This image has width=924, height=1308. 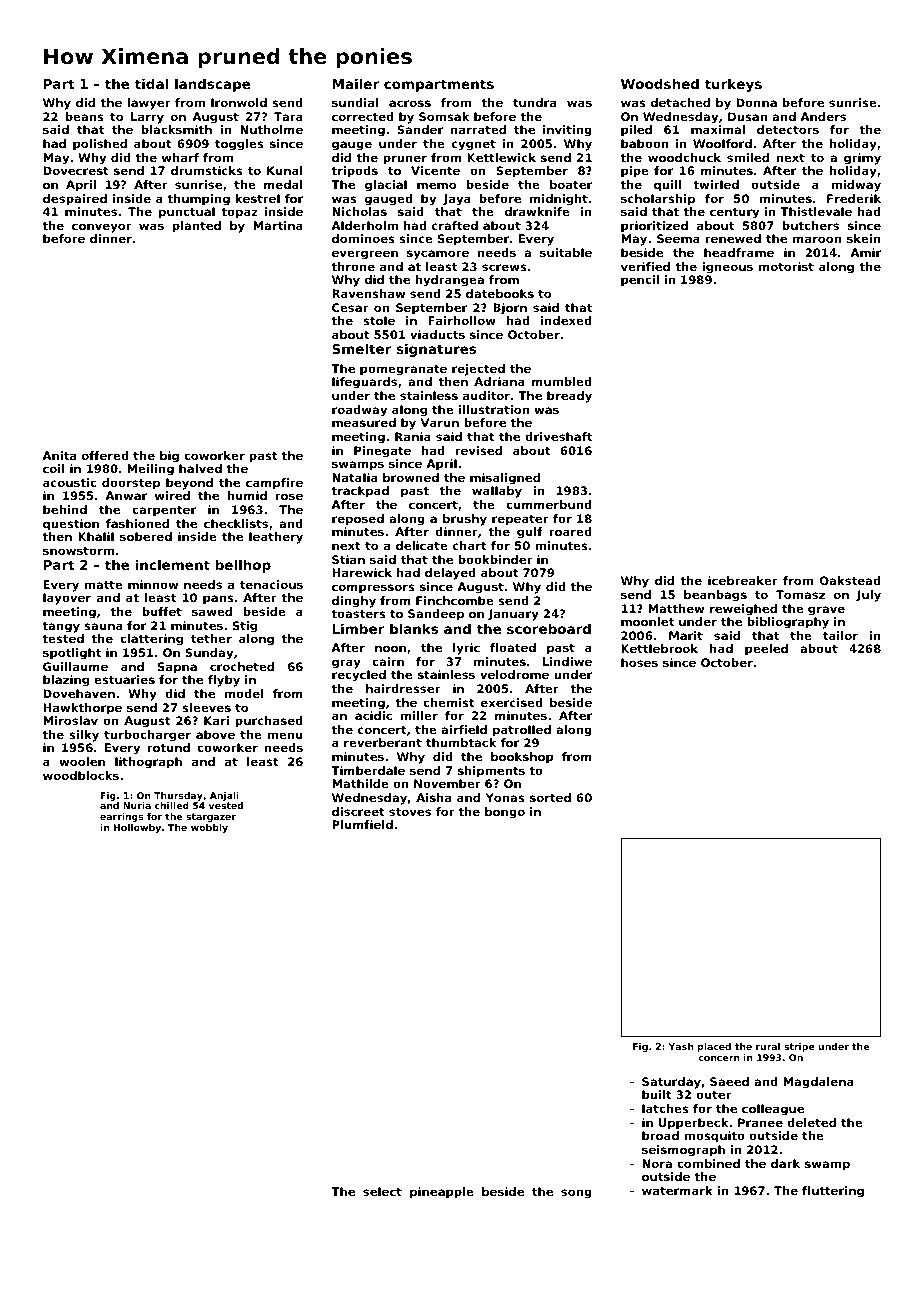 I want to click on bookbinder, so click(x=495, y=559).
